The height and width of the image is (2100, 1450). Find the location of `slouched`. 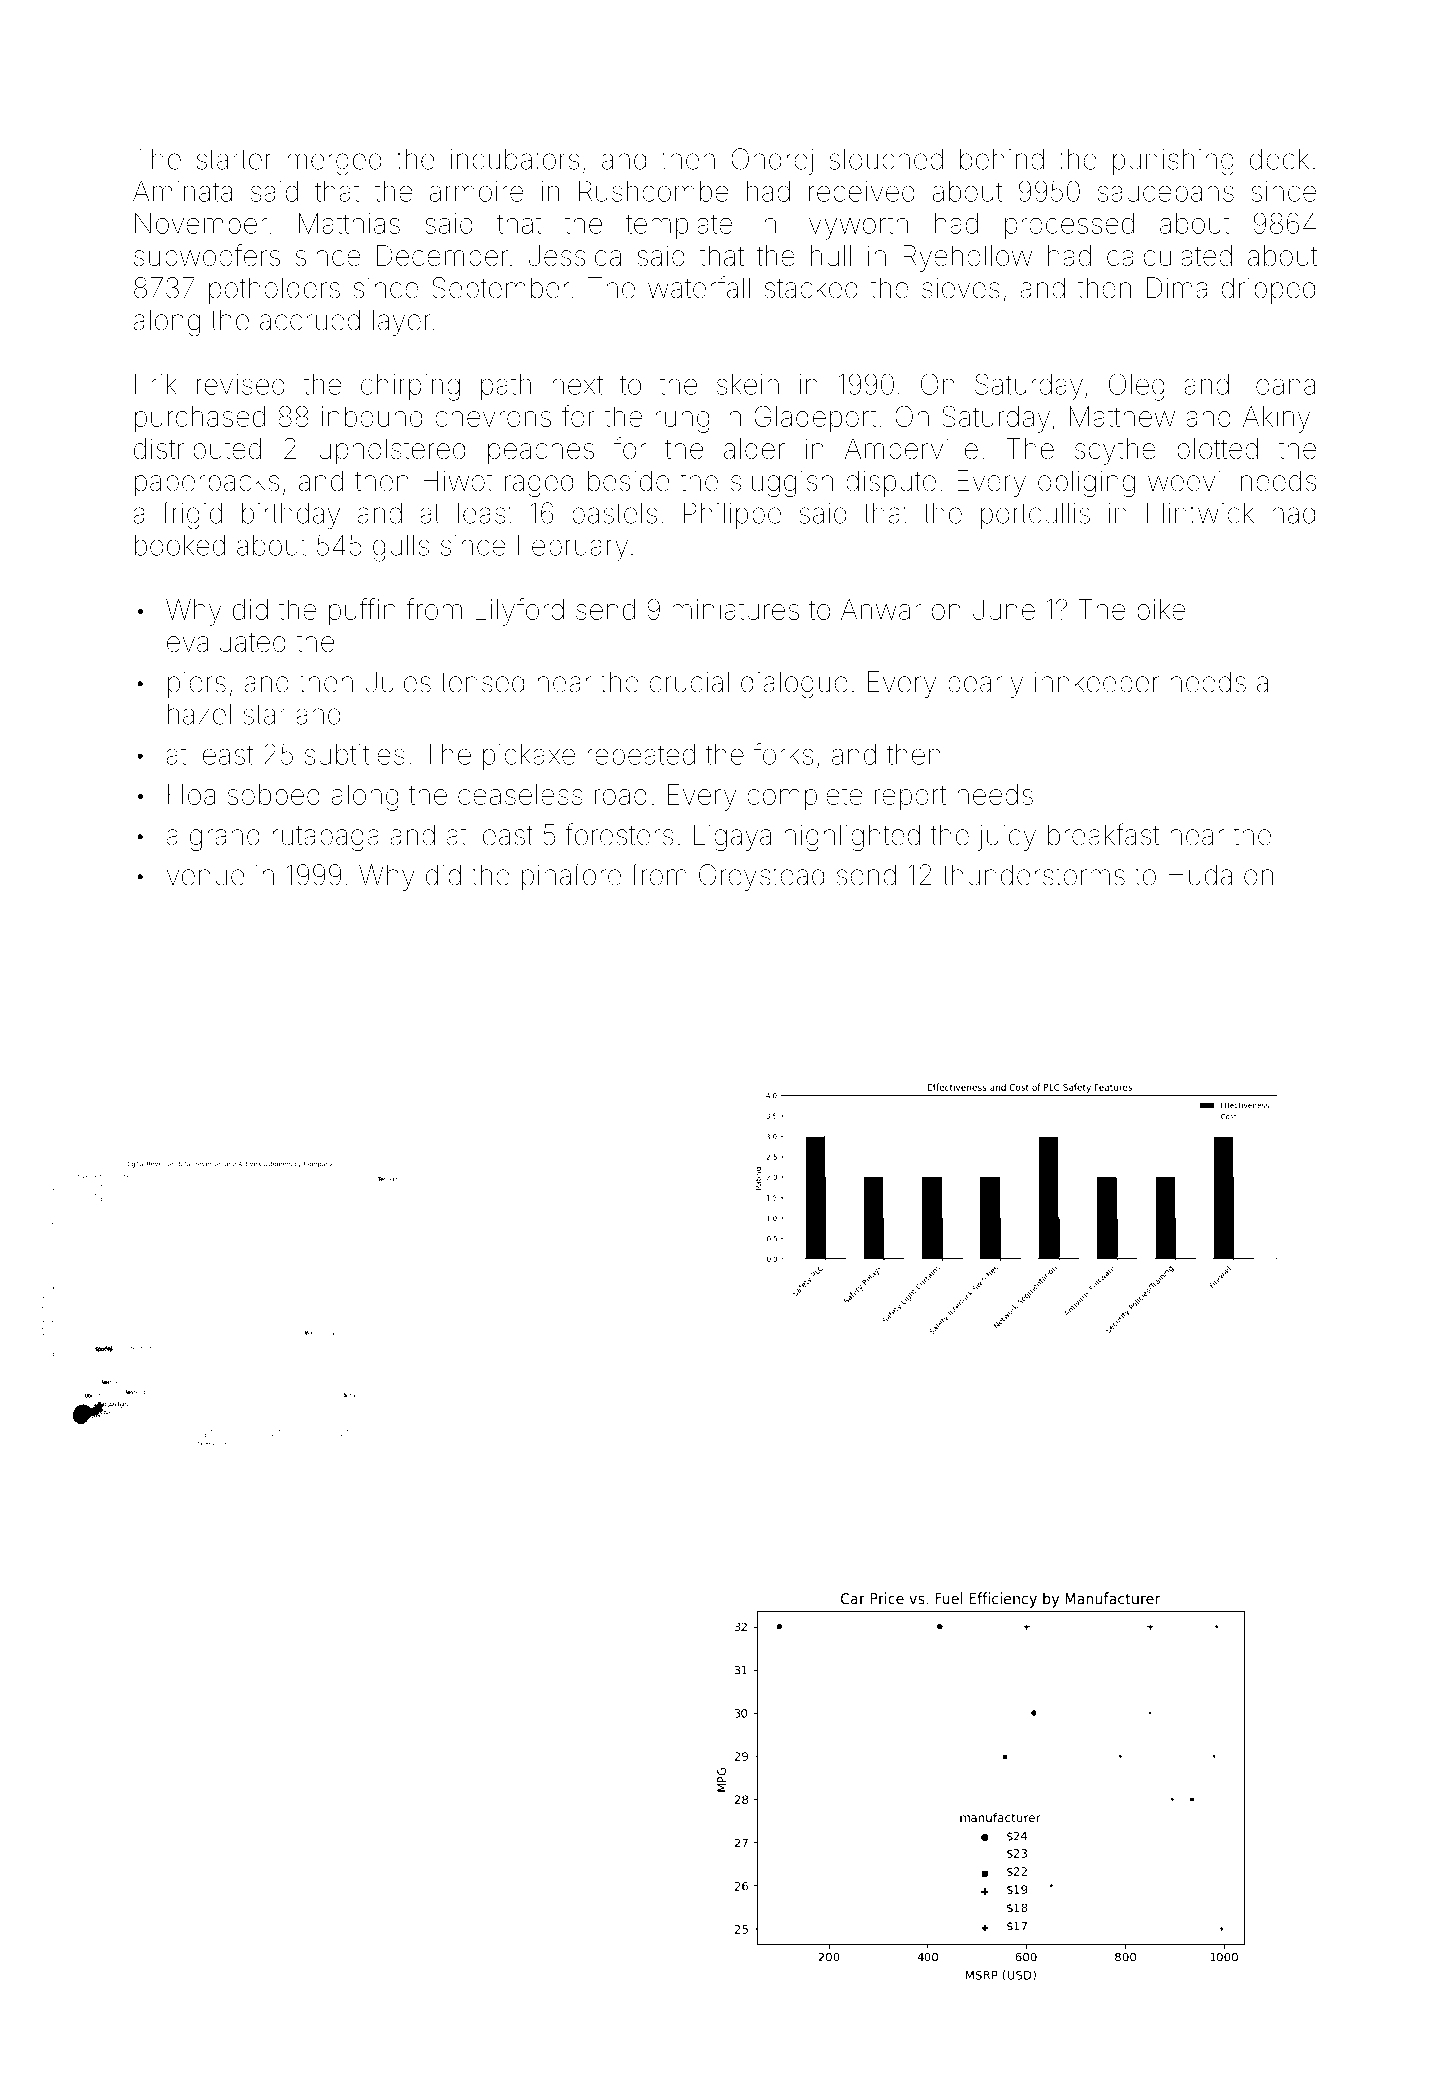

slouched is located at coordinates (886, 159).
